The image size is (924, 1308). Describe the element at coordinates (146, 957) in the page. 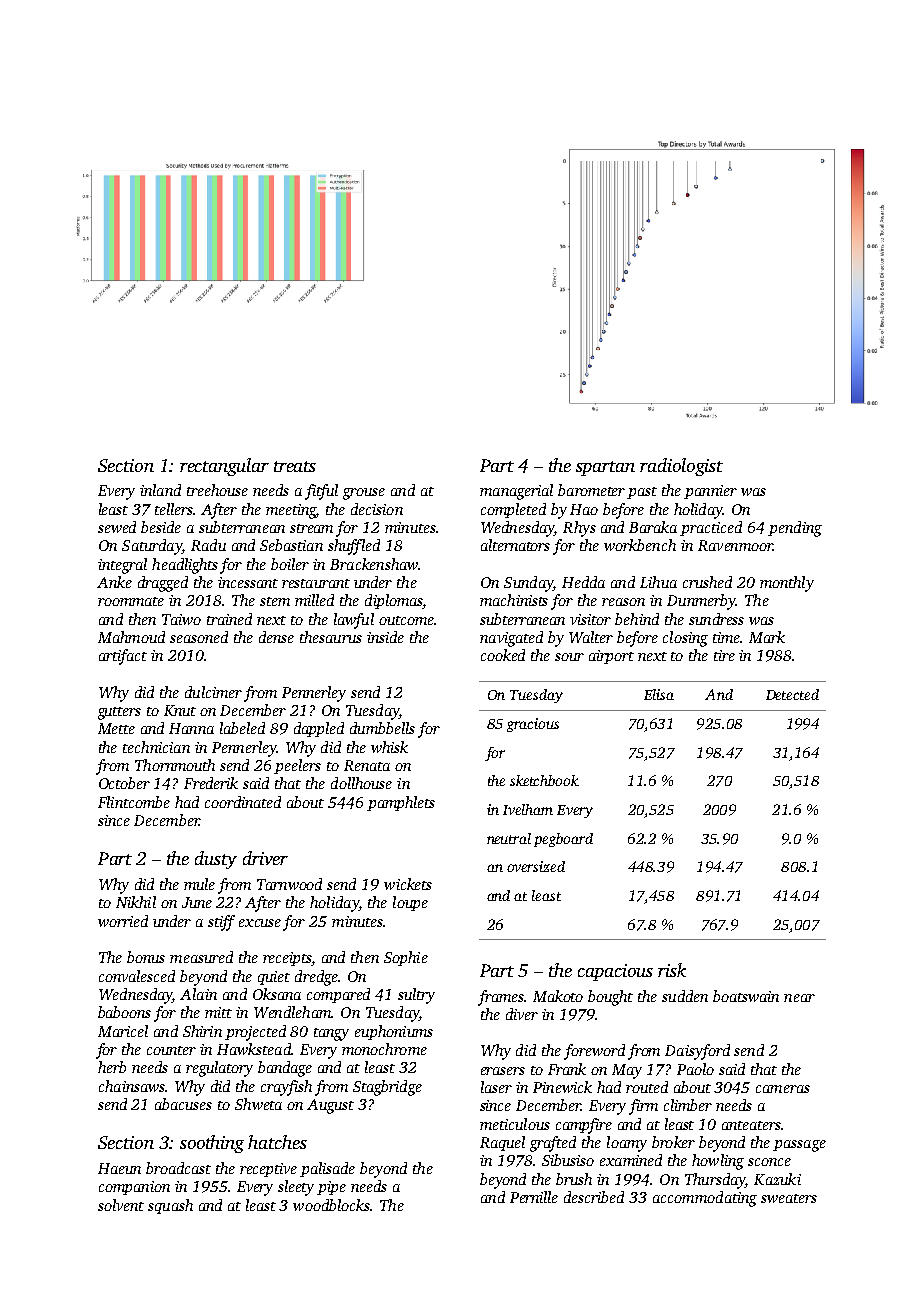

I see `bonus` at that location.
